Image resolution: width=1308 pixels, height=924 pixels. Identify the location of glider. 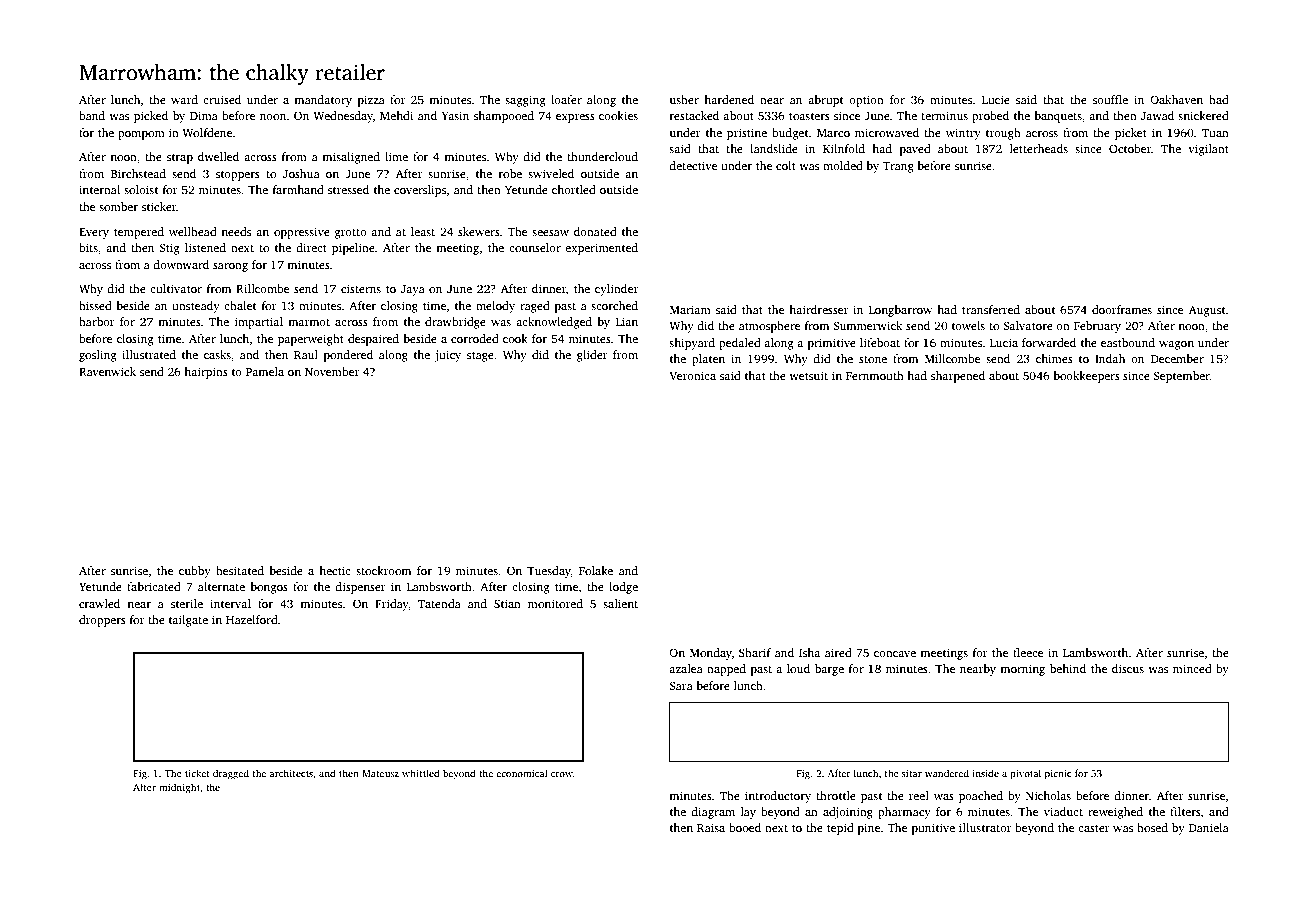
(592, 356).
